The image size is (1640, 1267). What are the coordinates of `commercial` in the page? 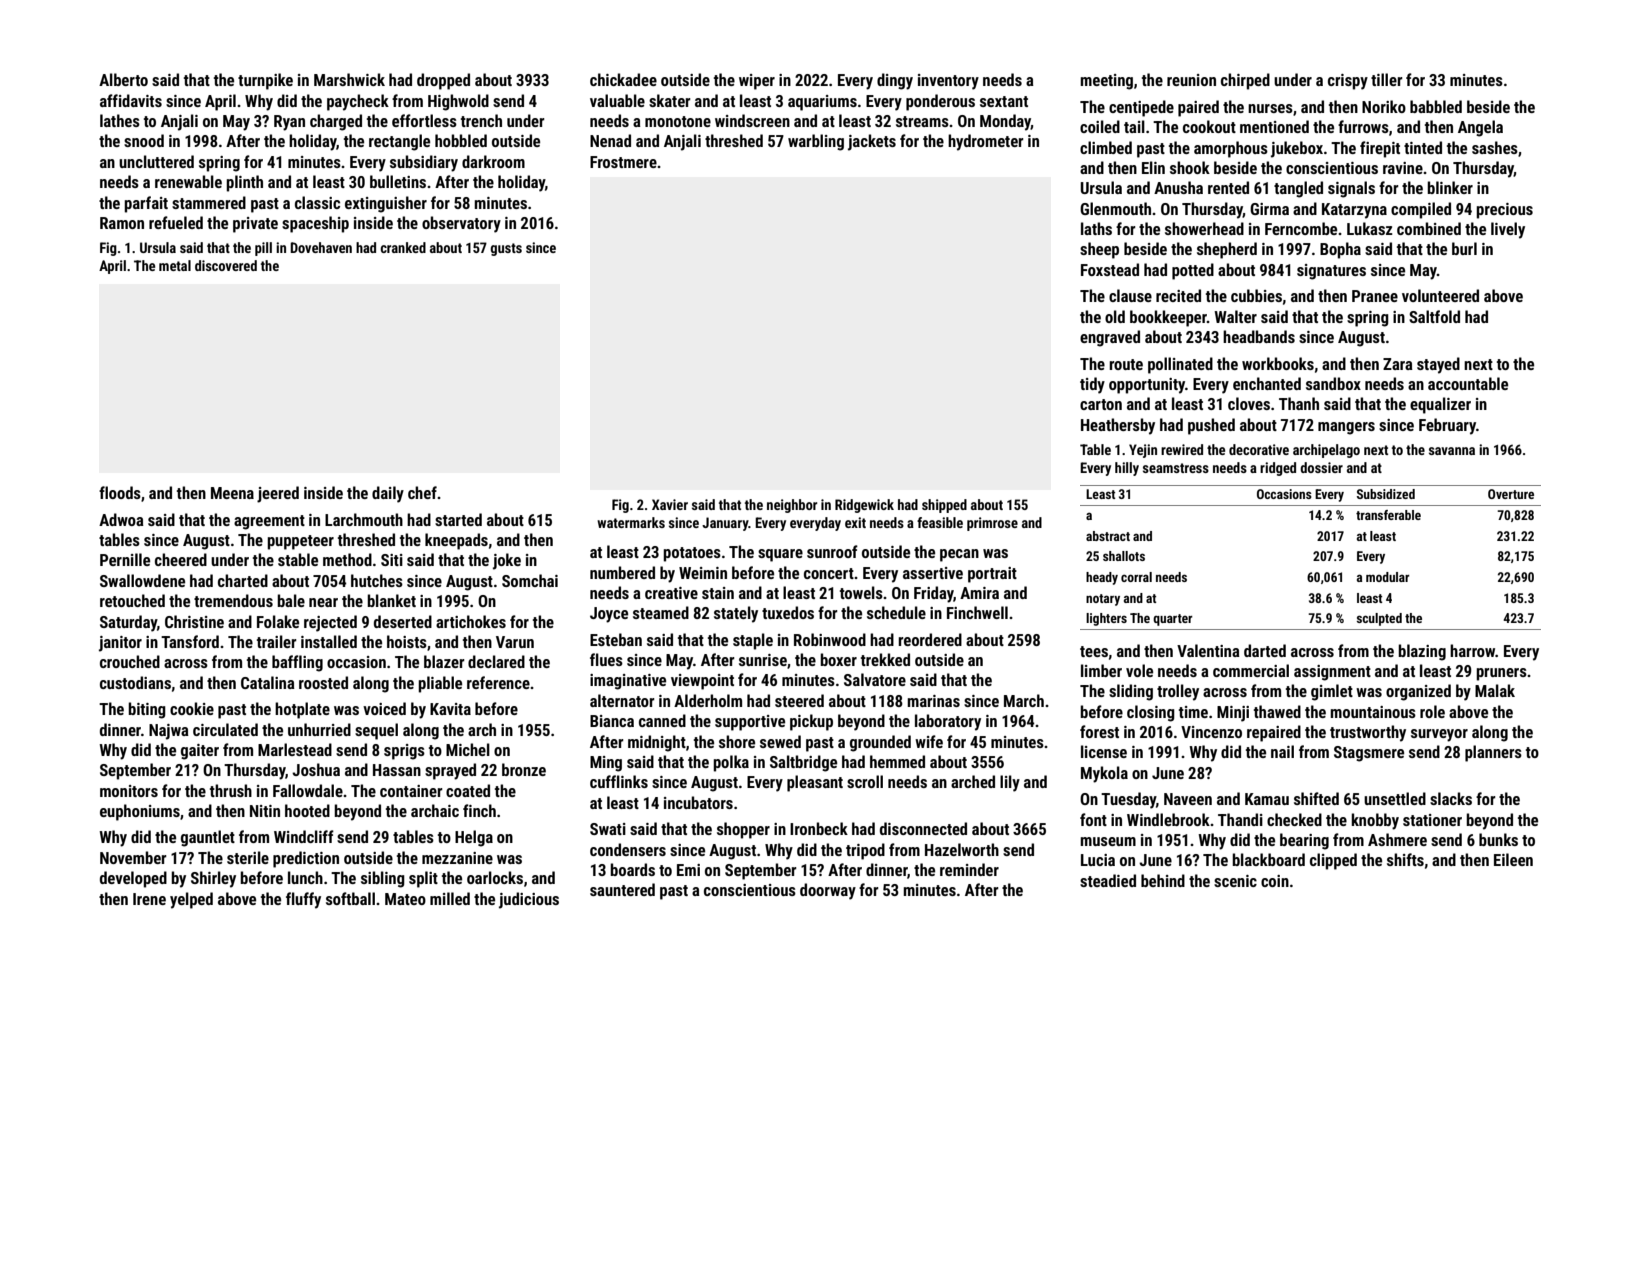 It's located at (1251, 670).
